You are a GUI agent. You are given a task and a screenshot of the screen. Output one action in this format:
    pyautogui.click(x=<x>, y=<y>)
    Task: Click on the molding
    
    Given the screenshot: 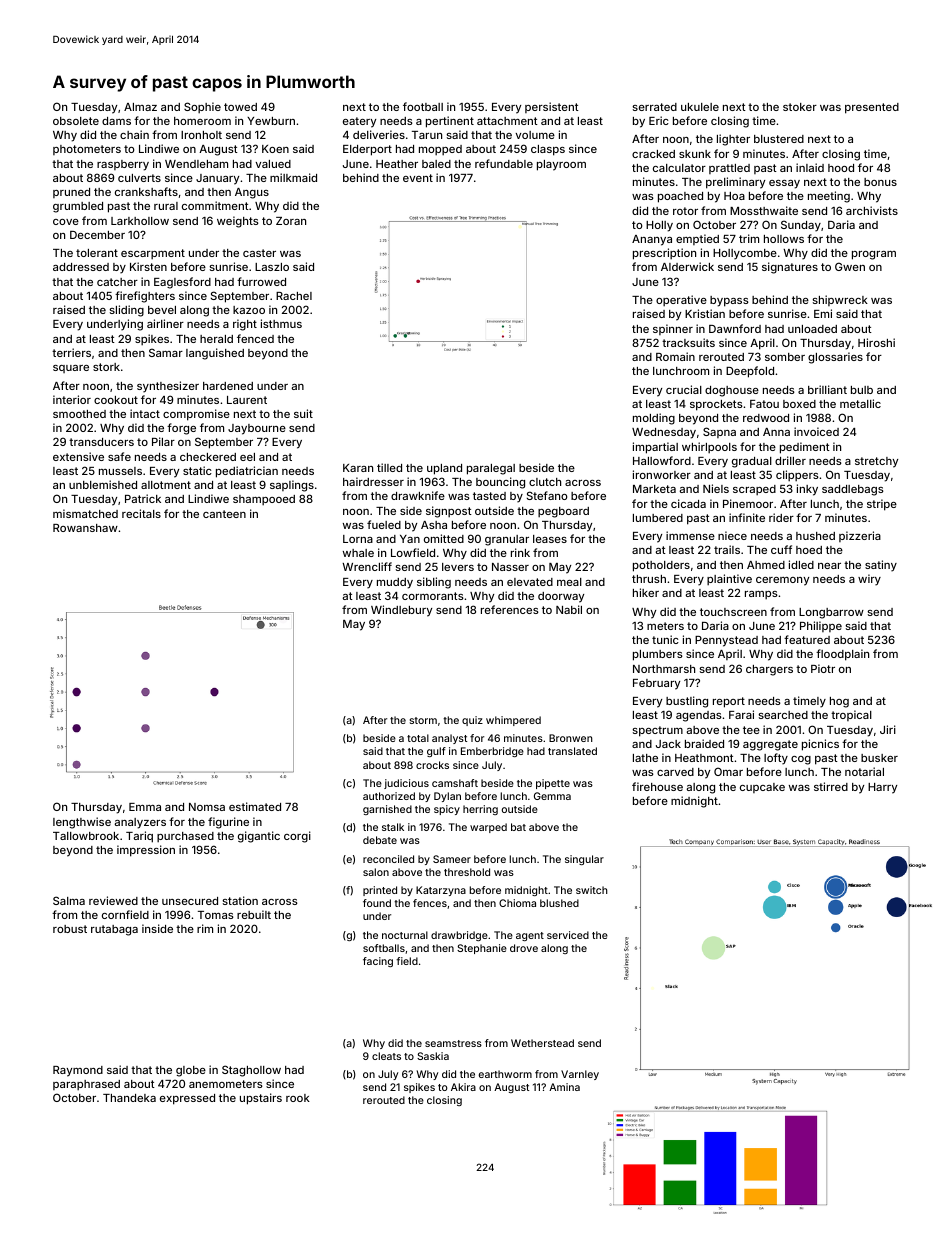 What is the action you would take?
    pyautogui.click(x=654, y=419)
